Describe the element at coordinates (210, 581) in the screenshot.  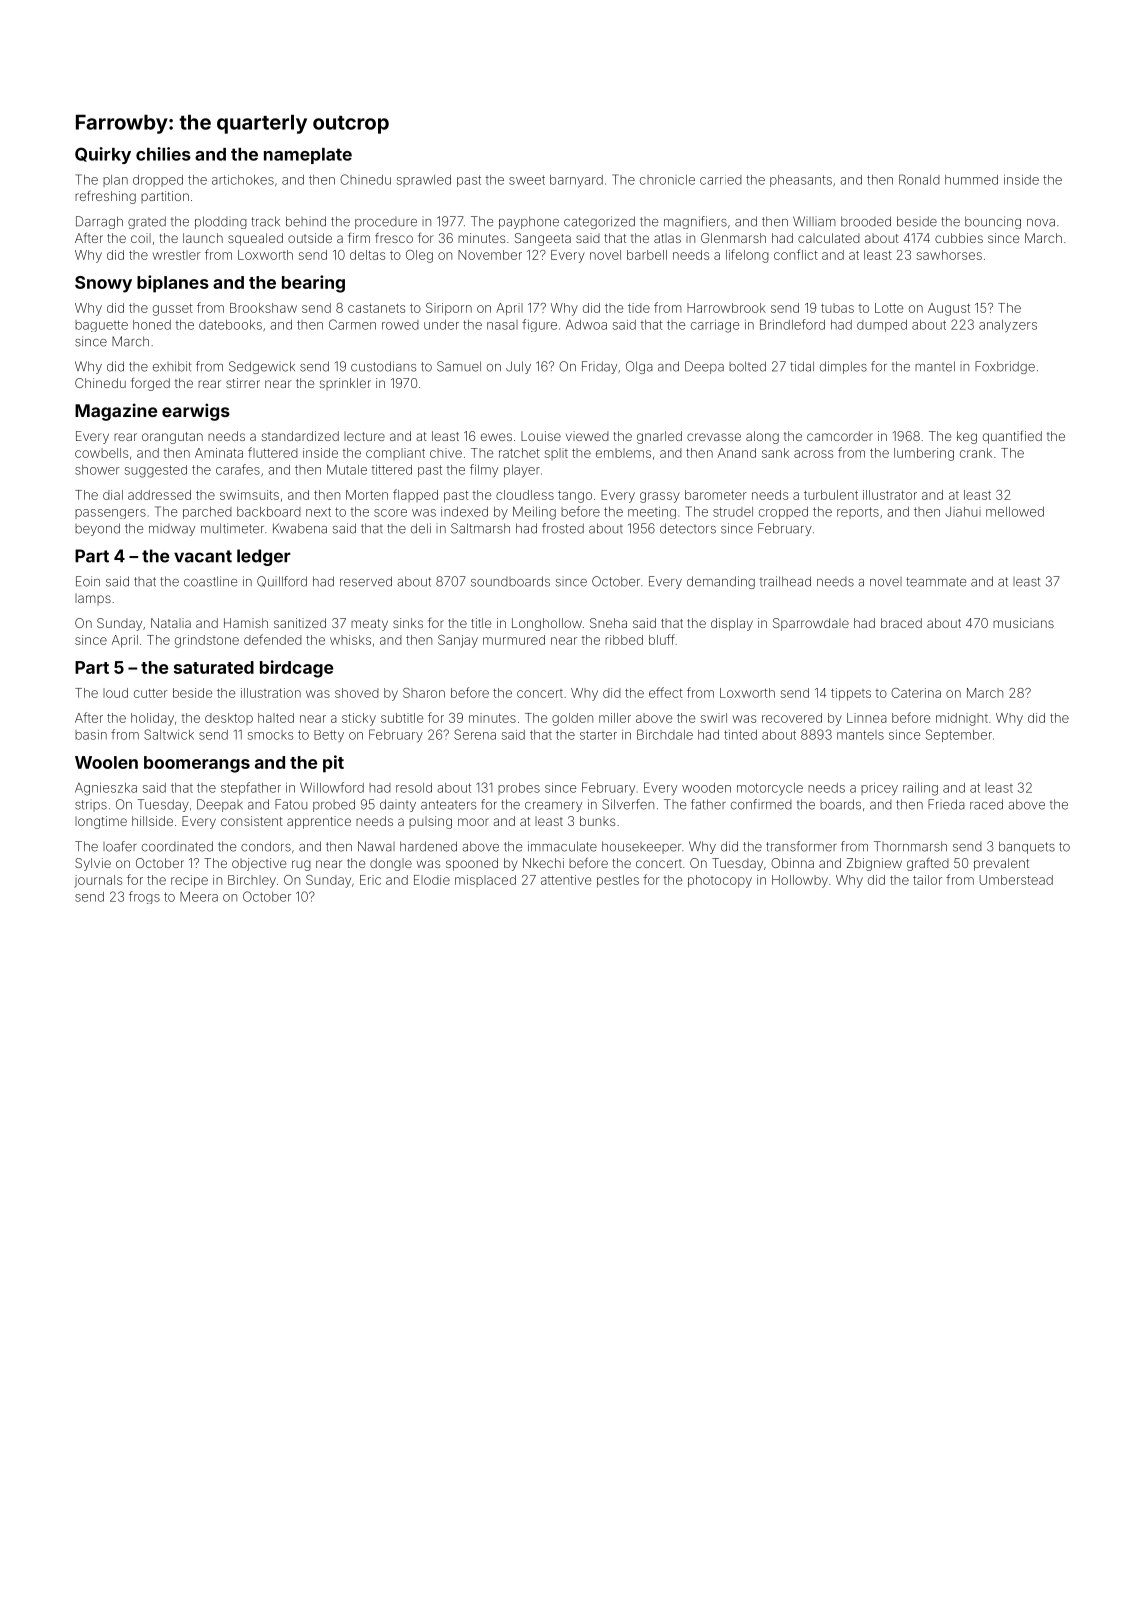
I see `coastline` at that location.
